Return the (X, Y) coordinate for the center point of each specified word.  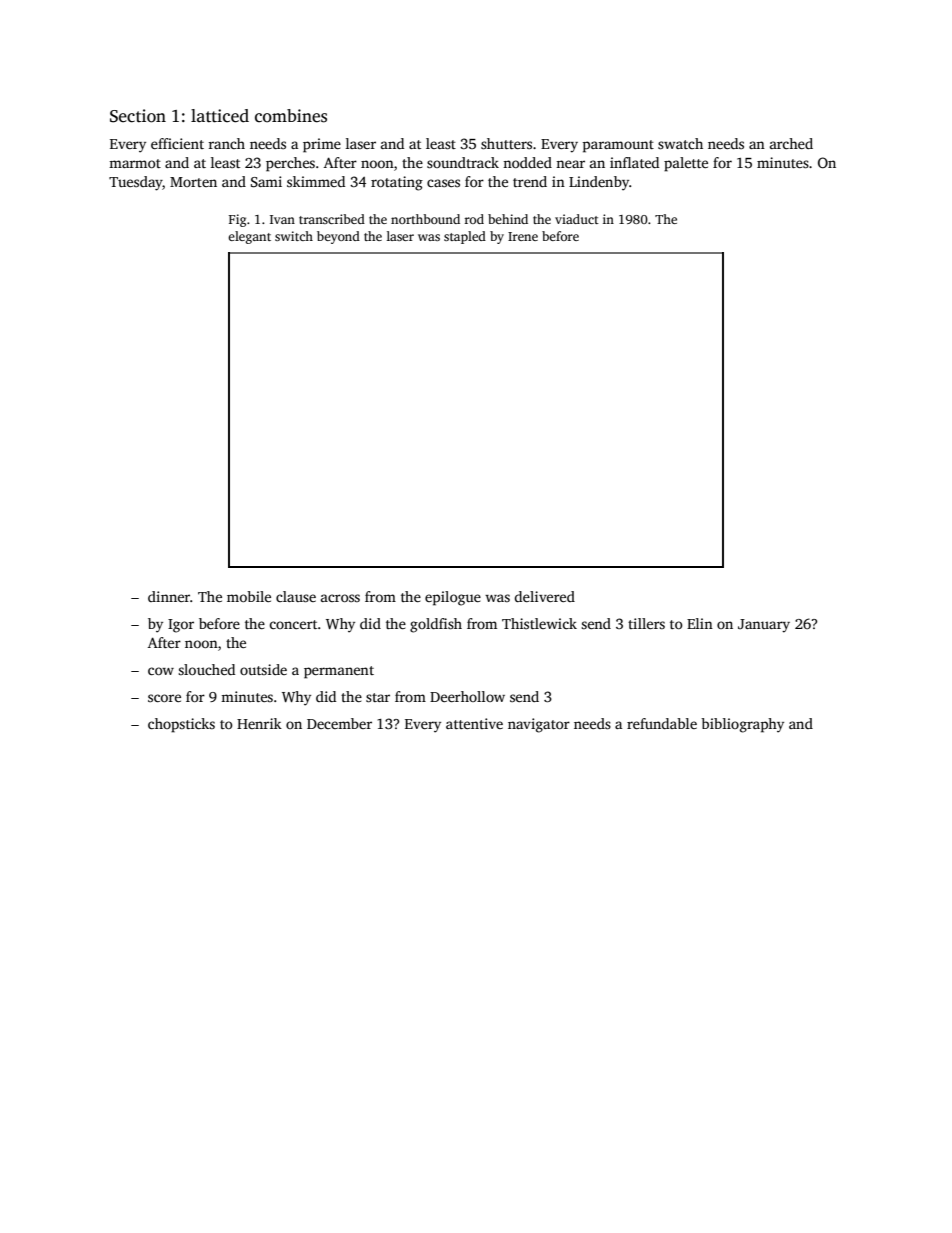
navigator (539, 725)
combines (291, 116)
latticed (220, 116)
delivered (545, 596)
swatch (680, 143)
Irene (523, 236)
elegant (249, 237)
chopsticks (181, 725)
